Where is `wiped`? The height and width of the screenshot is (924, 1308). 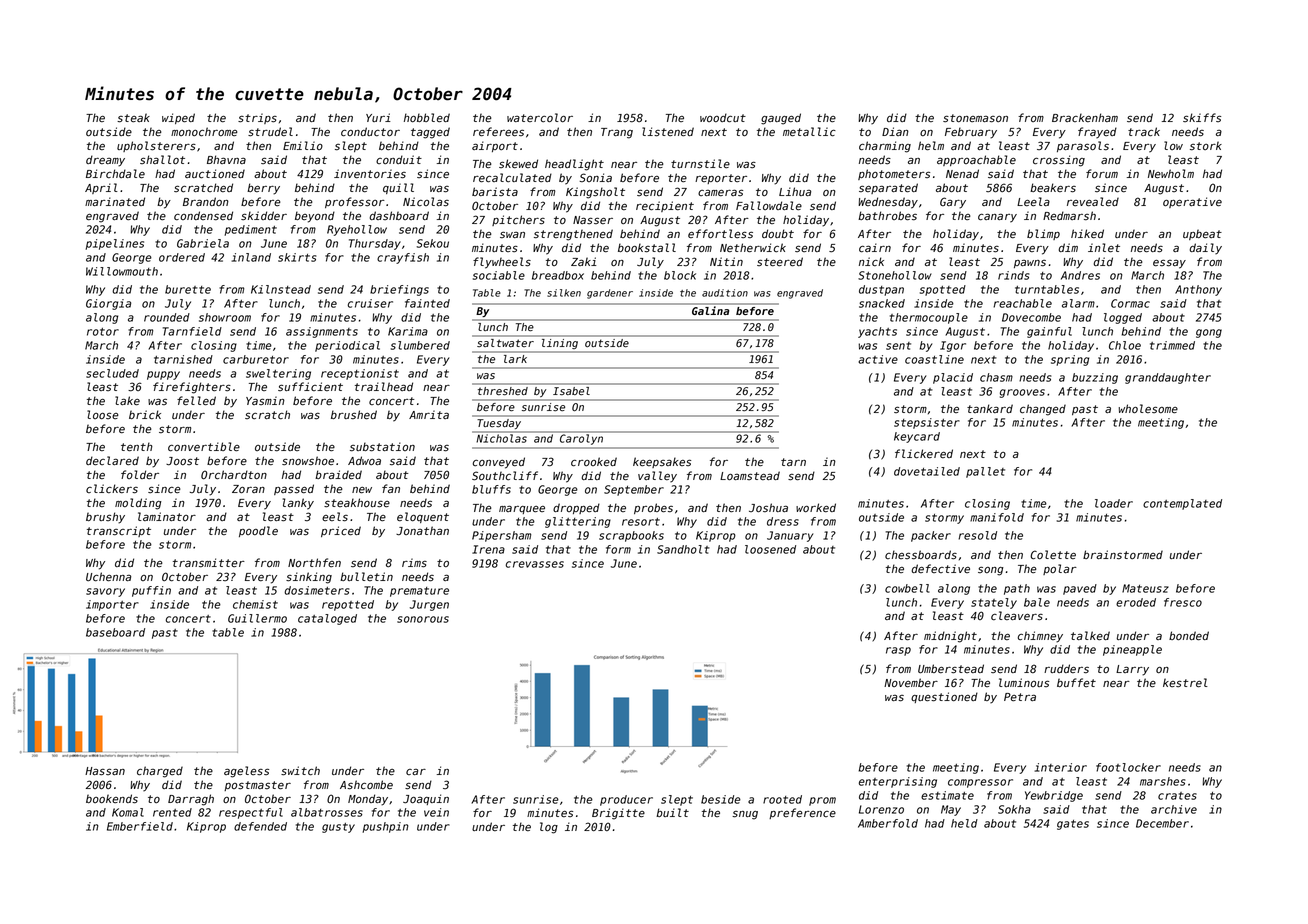 wiped is located at coordinates (178, 118).
